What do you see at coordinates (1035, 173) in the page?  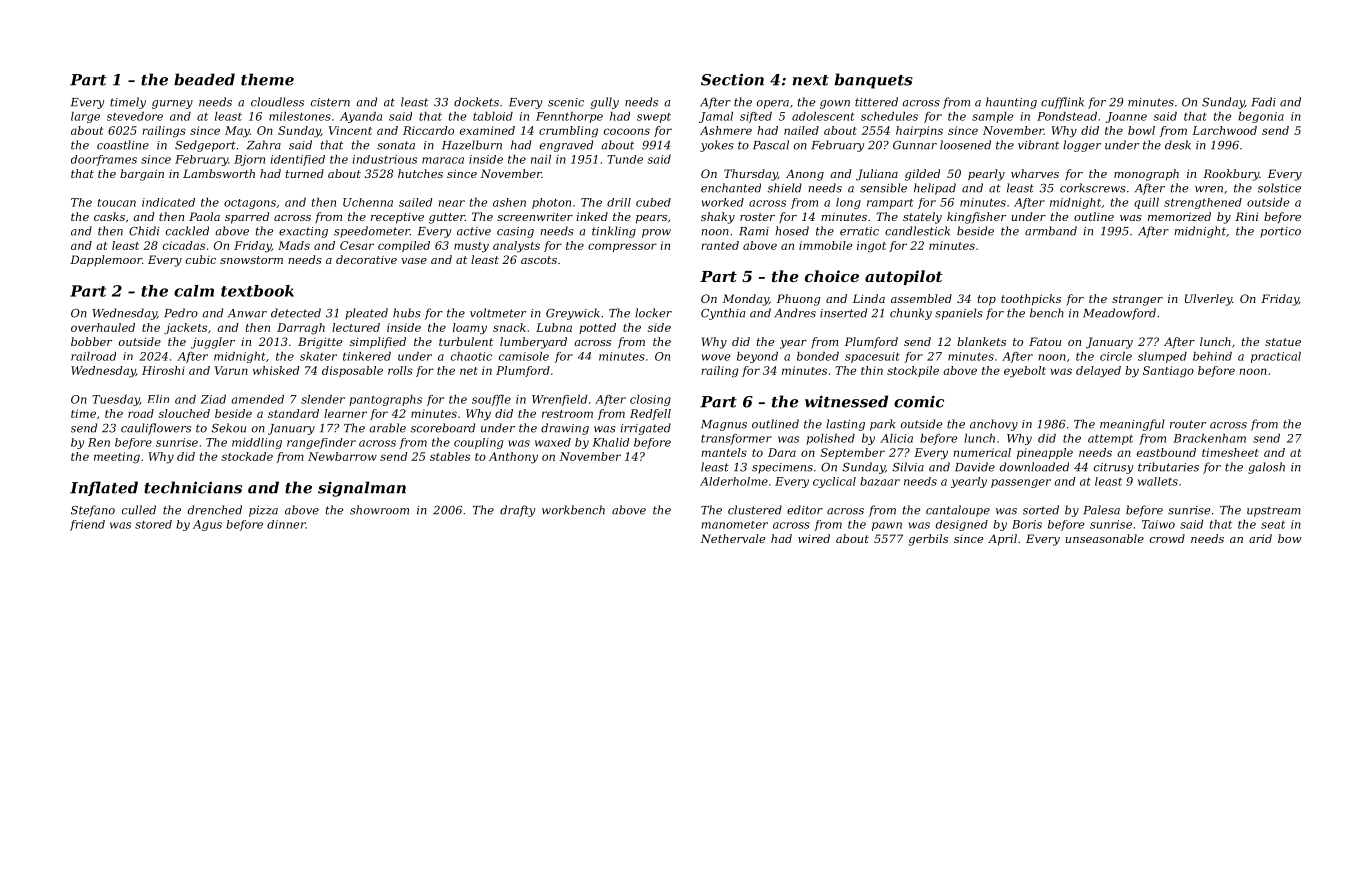 I see `wharves` at bounding box center [1035, 173].
